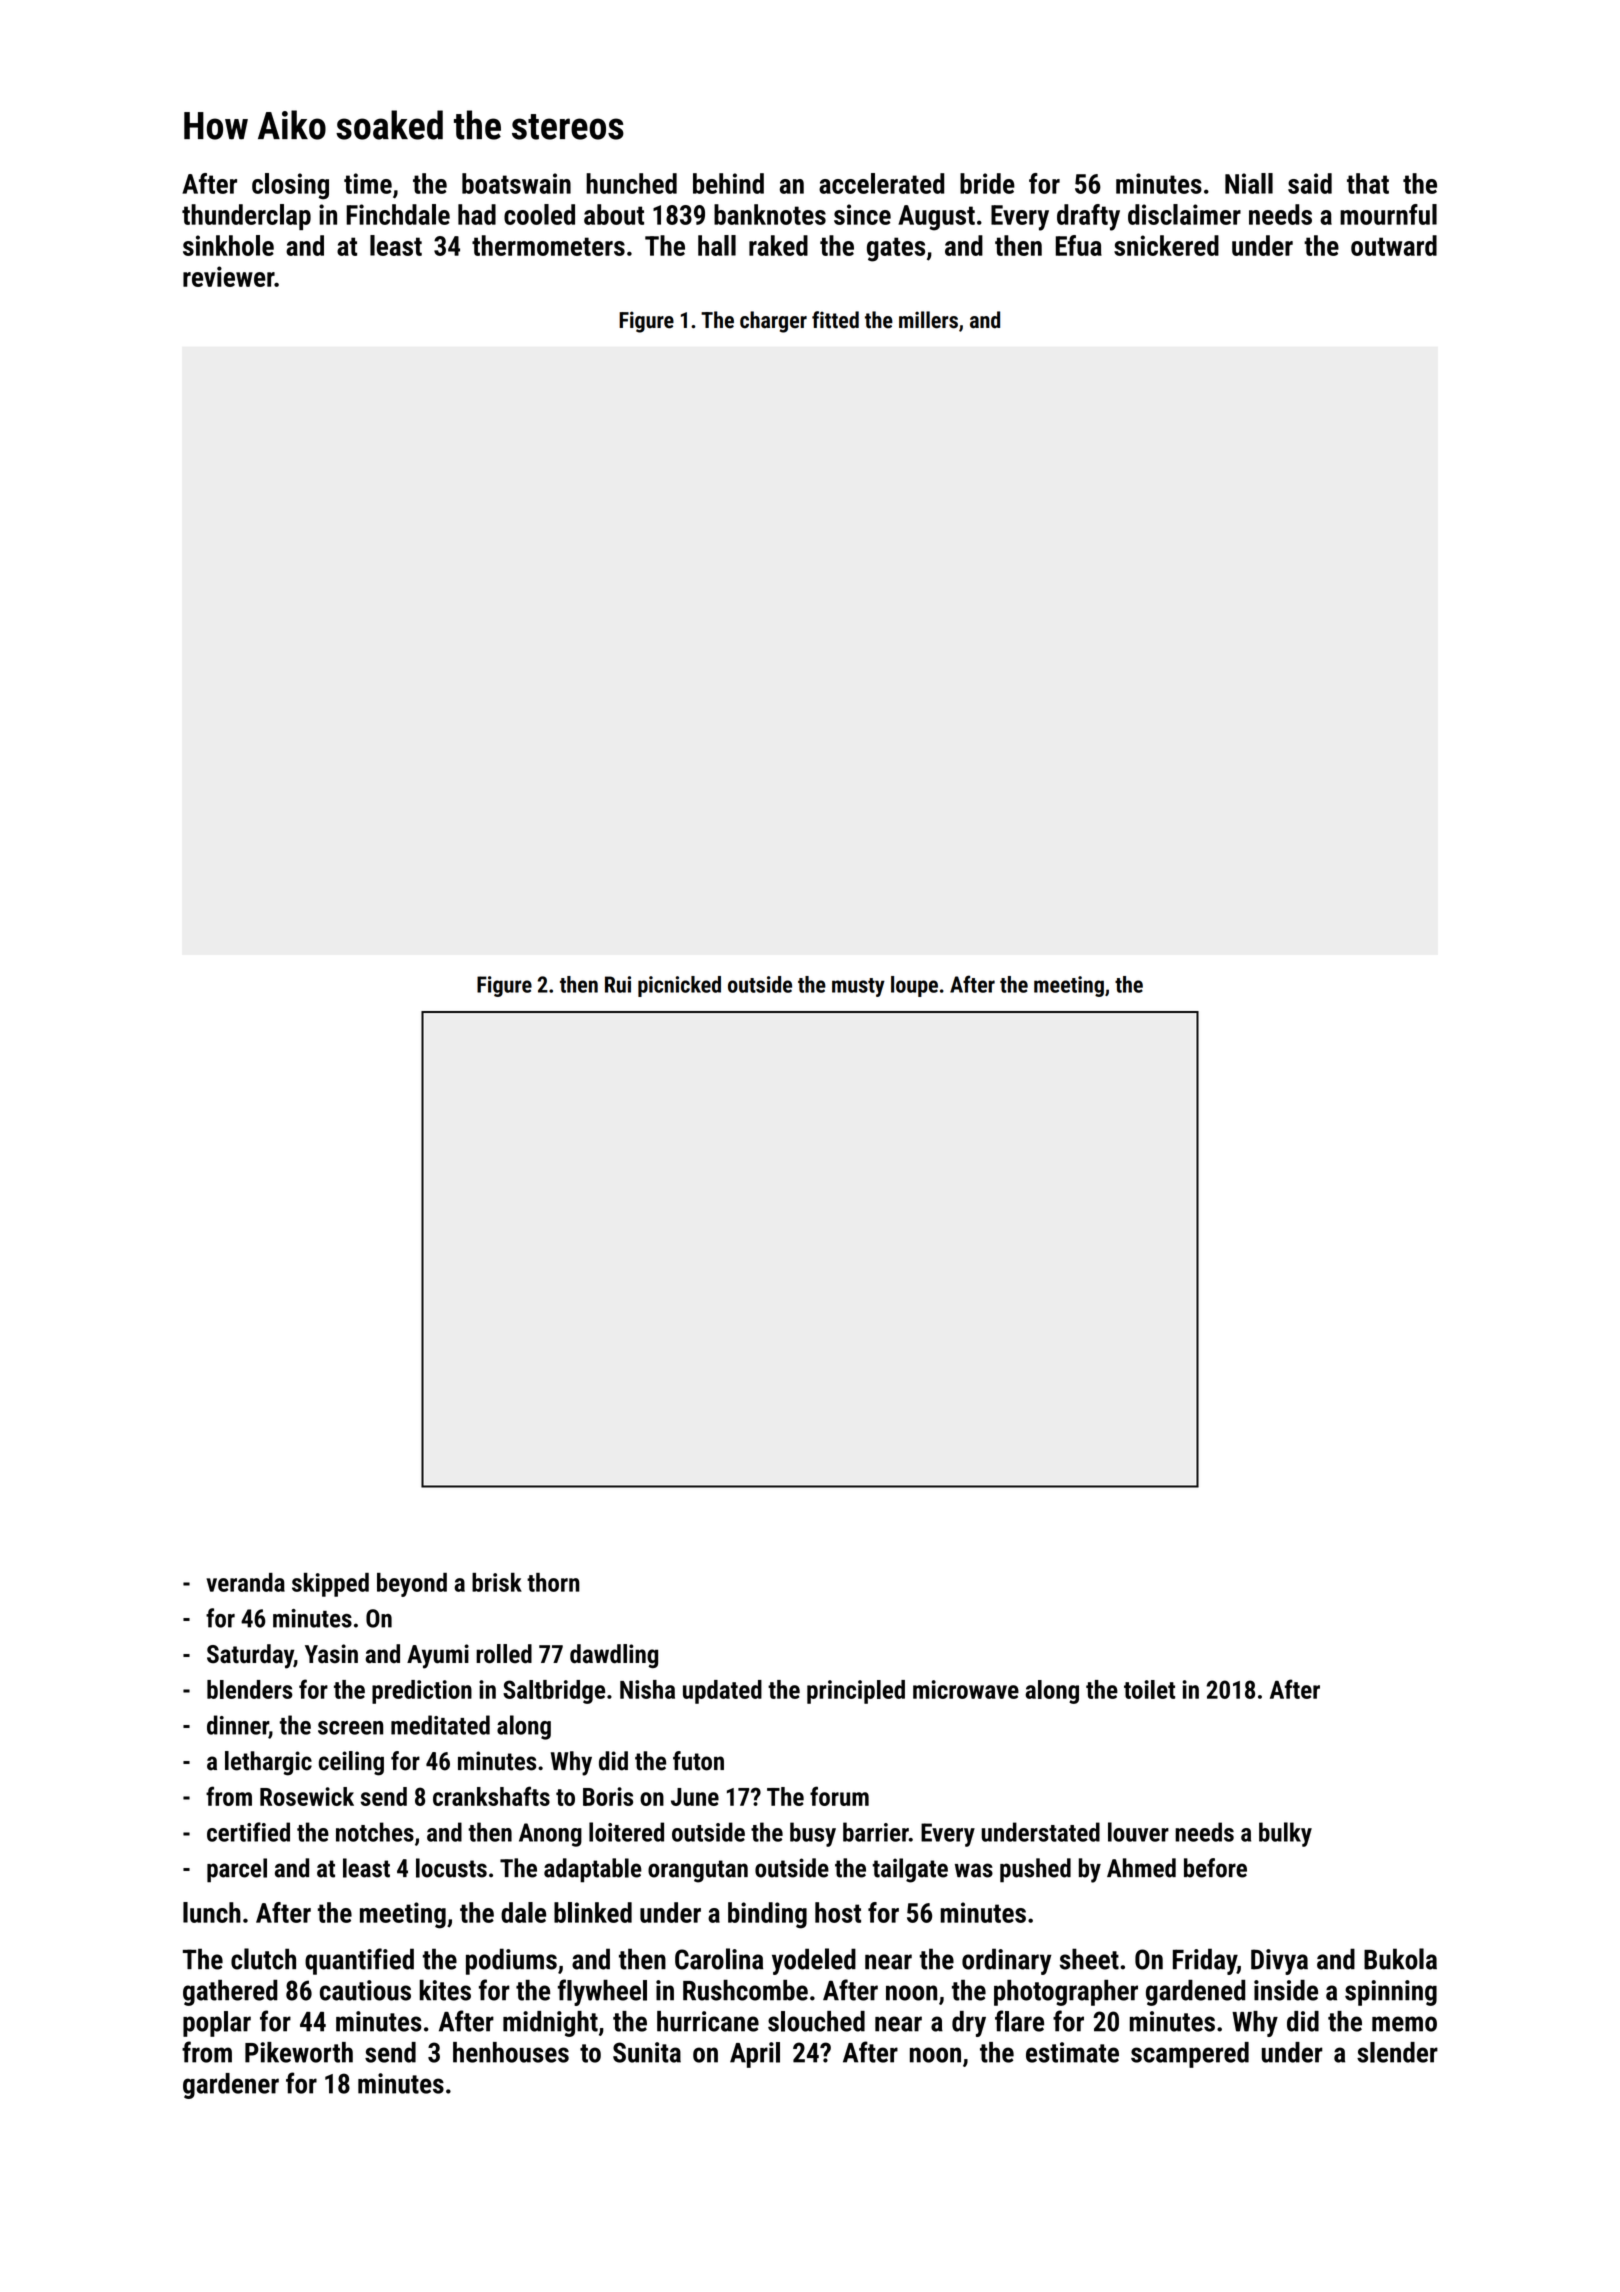 Image resolution: width=1620 pixels, height=2292 pixels. I want to click on reviewer, so click(228, 276).
